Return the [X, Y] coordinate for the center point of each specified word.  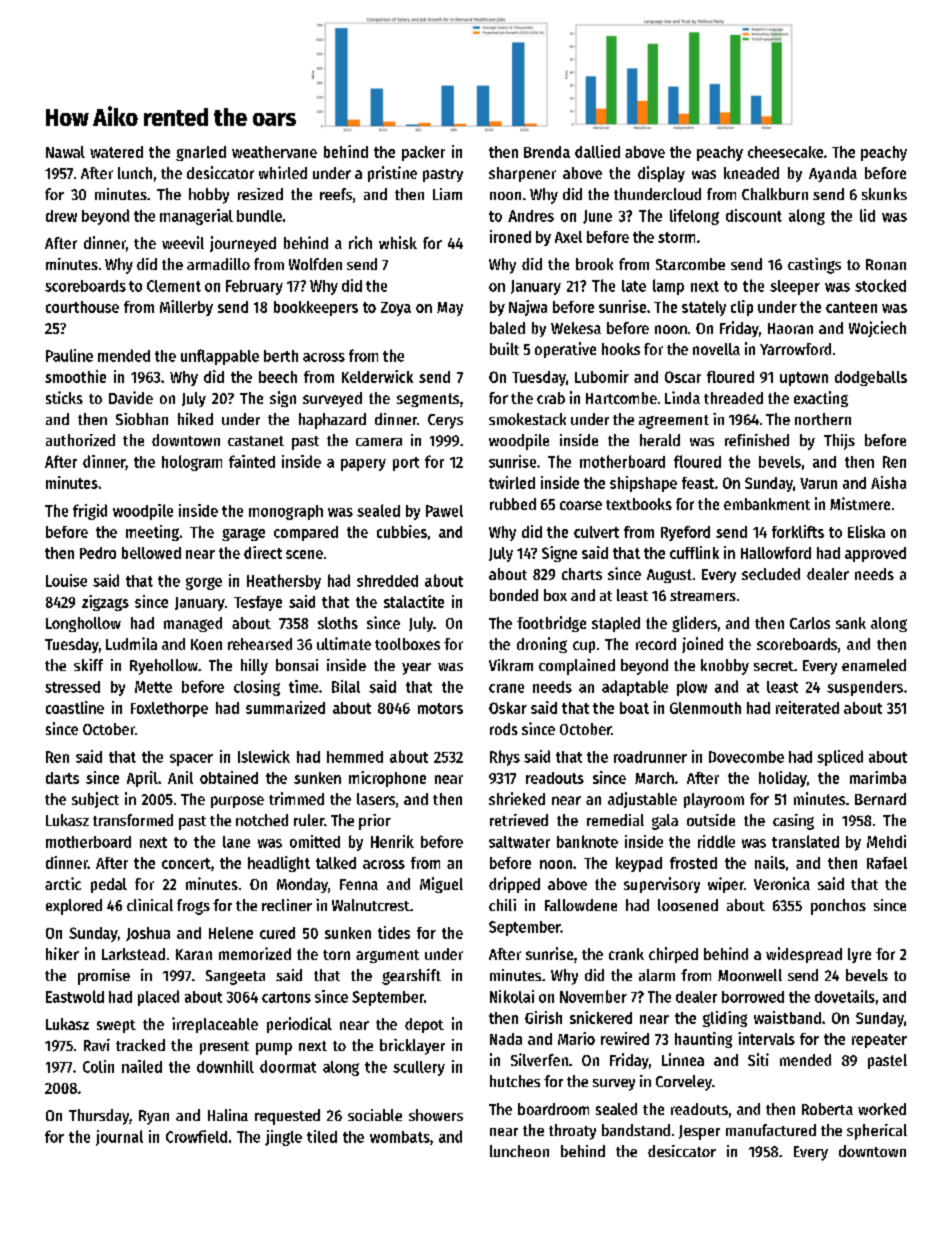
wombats [400, 1137]
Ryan [154, 1117]
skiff [88, 665]
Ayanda [833, 174]
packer [423, 153]
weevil [183, 242]
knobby [725, 667]
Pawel [444, 511]
